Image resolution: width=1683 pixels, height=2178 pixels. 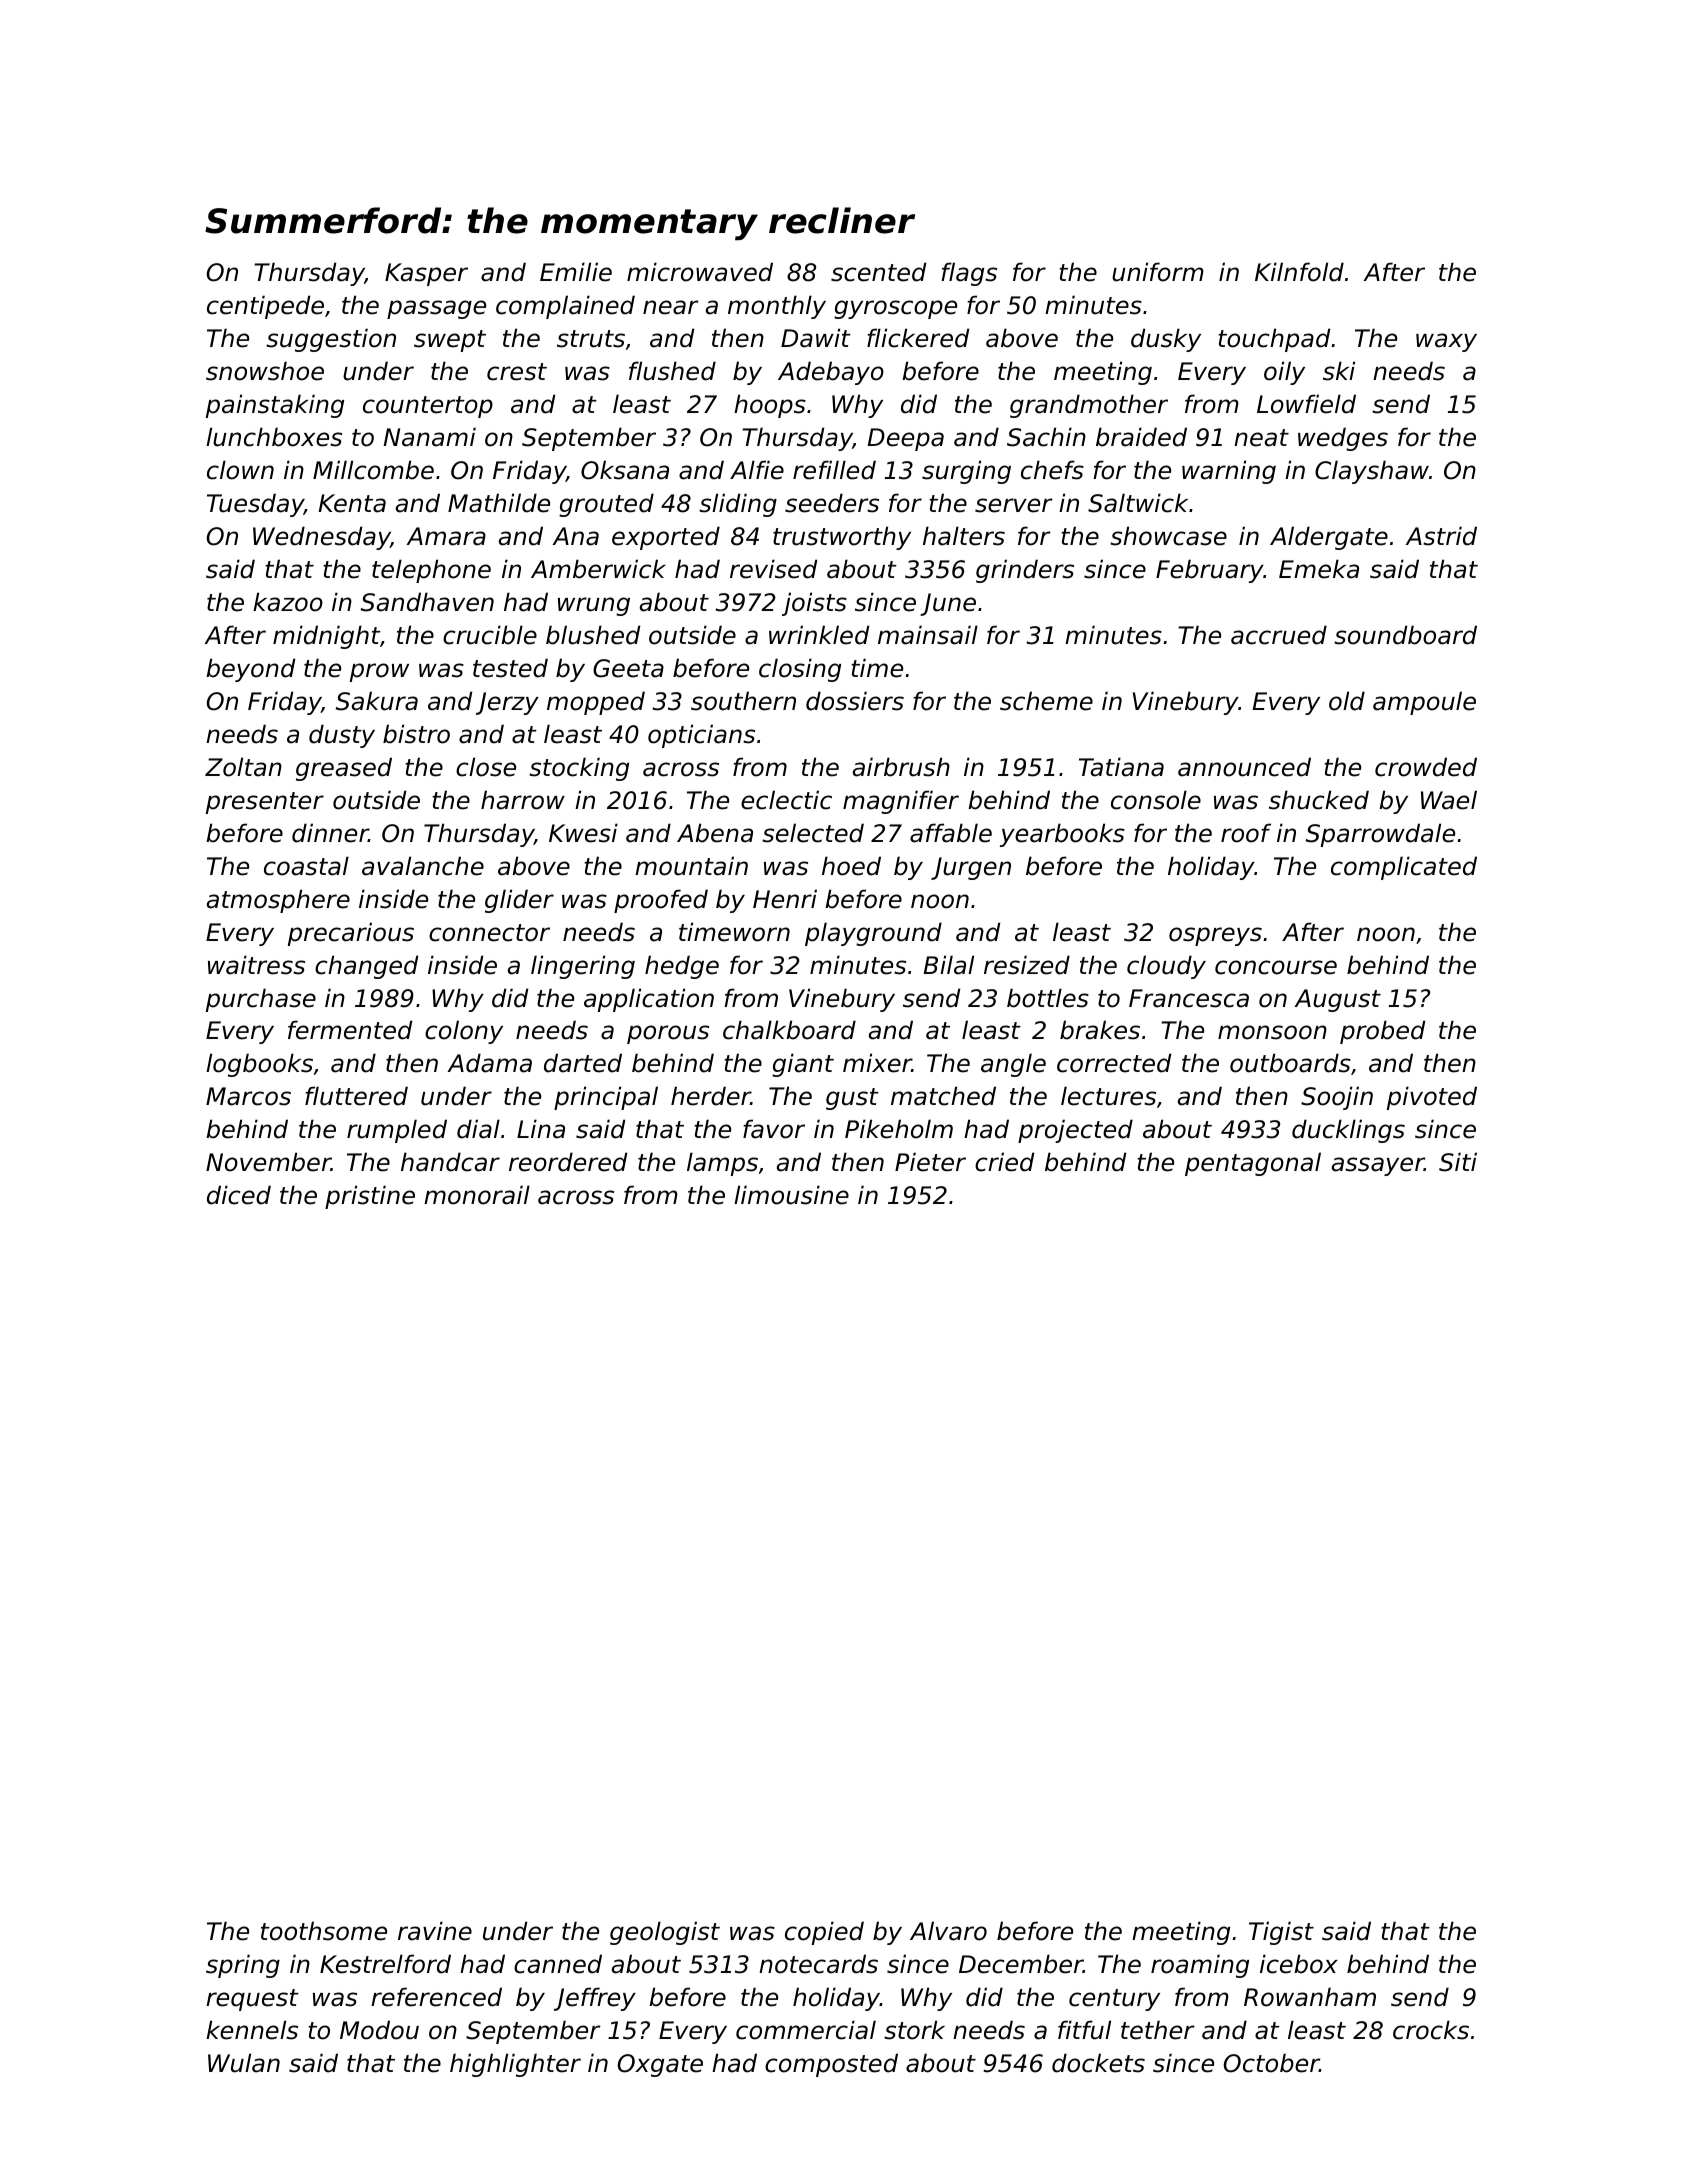 I want to click on Kilnfold, so click(x=1299, y=272).
